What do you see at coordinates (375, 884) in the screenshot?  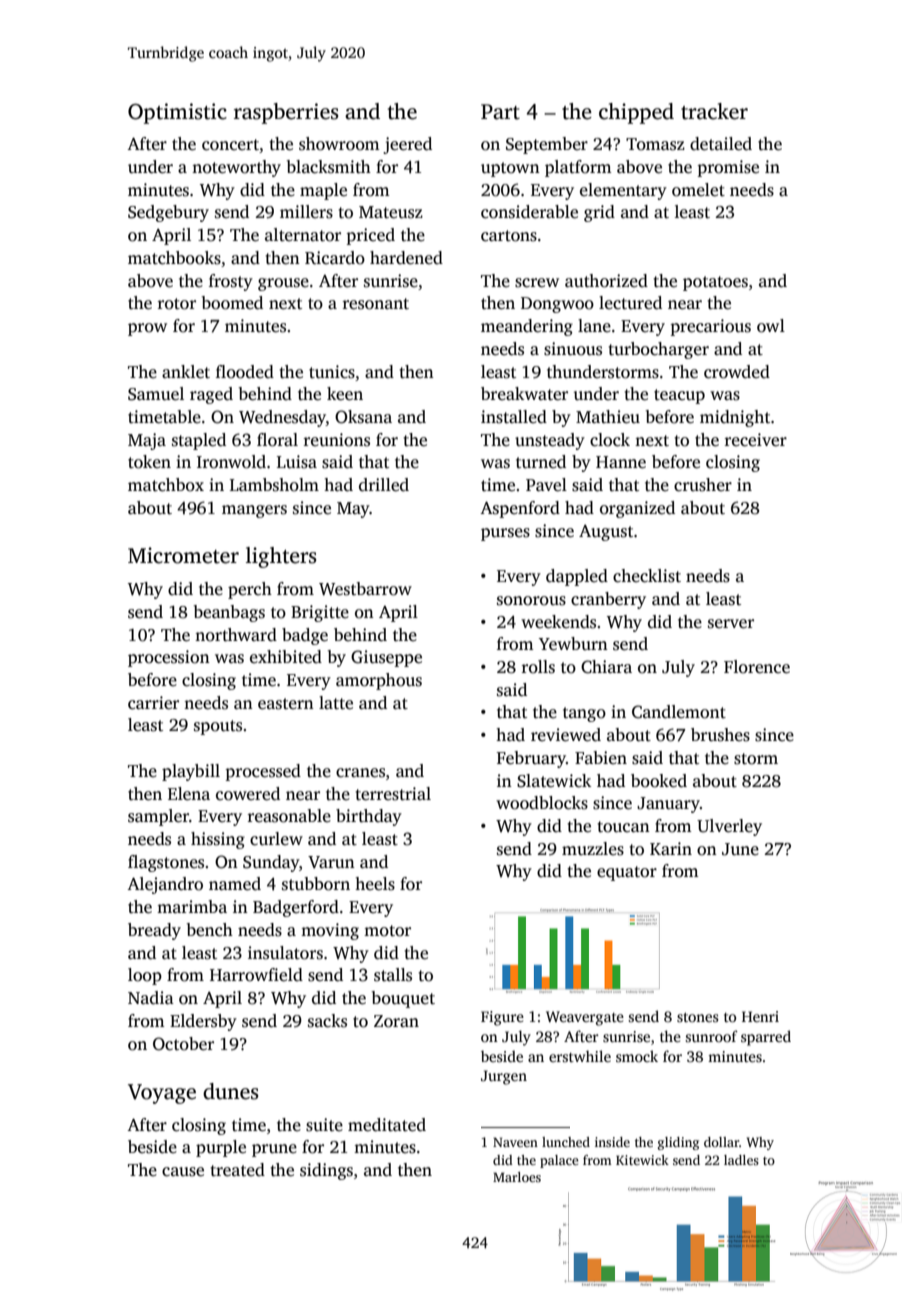 I see `heels` at bounding box center [375, 884].
